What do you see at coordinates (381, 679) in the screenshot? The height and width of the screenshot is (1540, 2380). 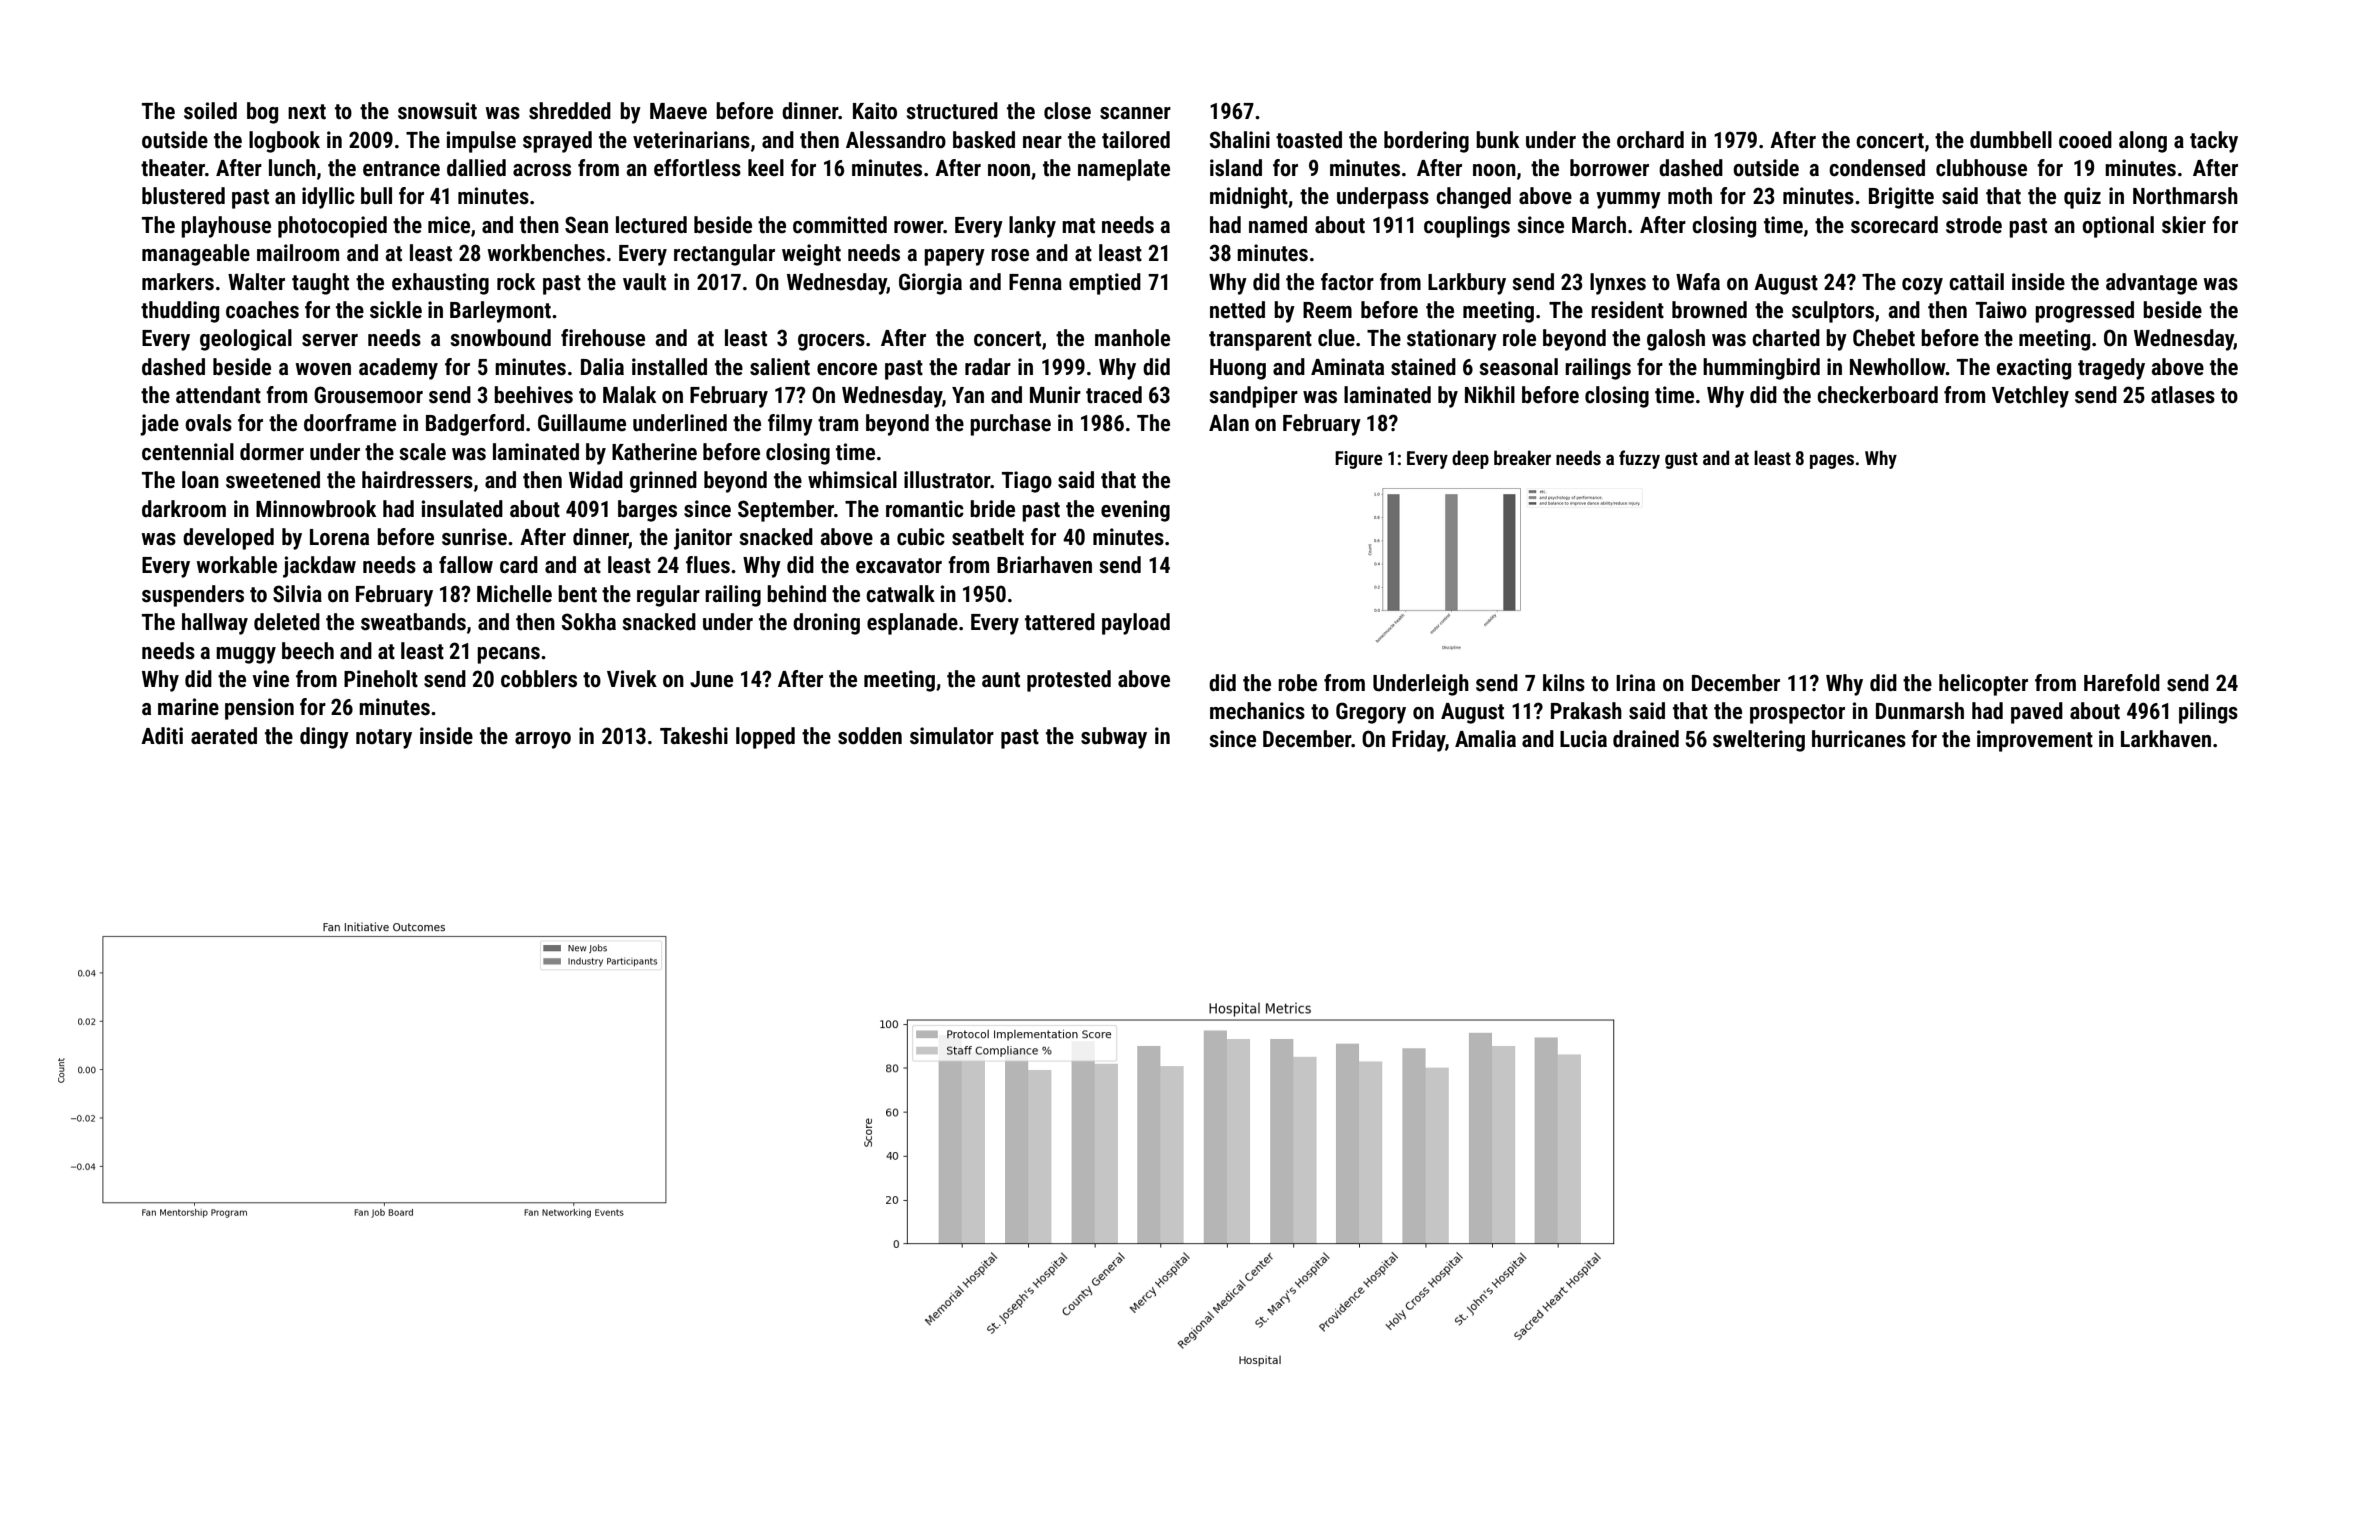 I see `Pineholt` at bounding box center [381, 679].
